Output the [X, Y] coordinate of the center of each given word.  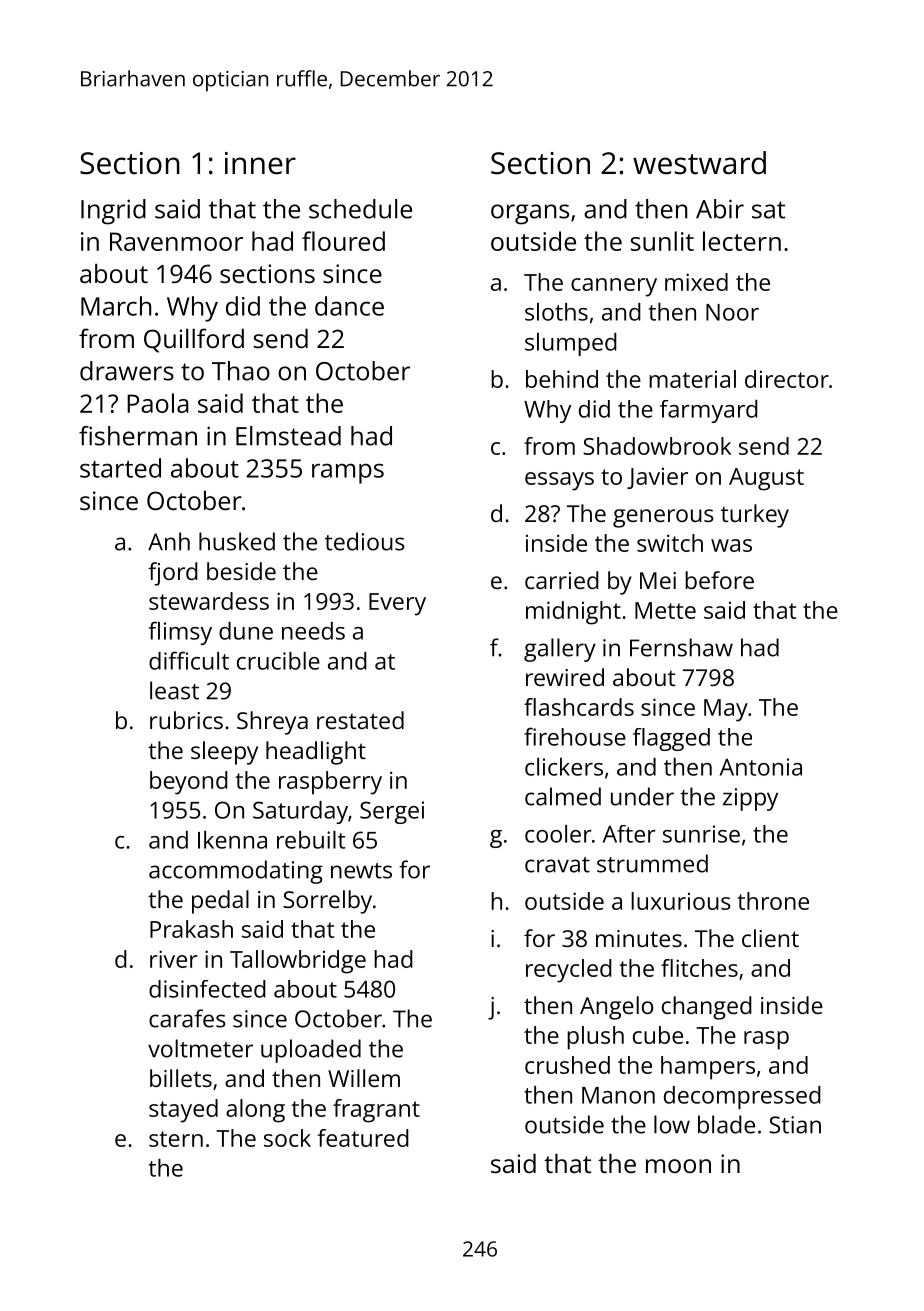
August [766, 479]
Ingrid [113, 212]
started [120, 468]
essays [559, 481]
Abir [720, 209]
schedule [360, 209]
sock [287, 1138]
